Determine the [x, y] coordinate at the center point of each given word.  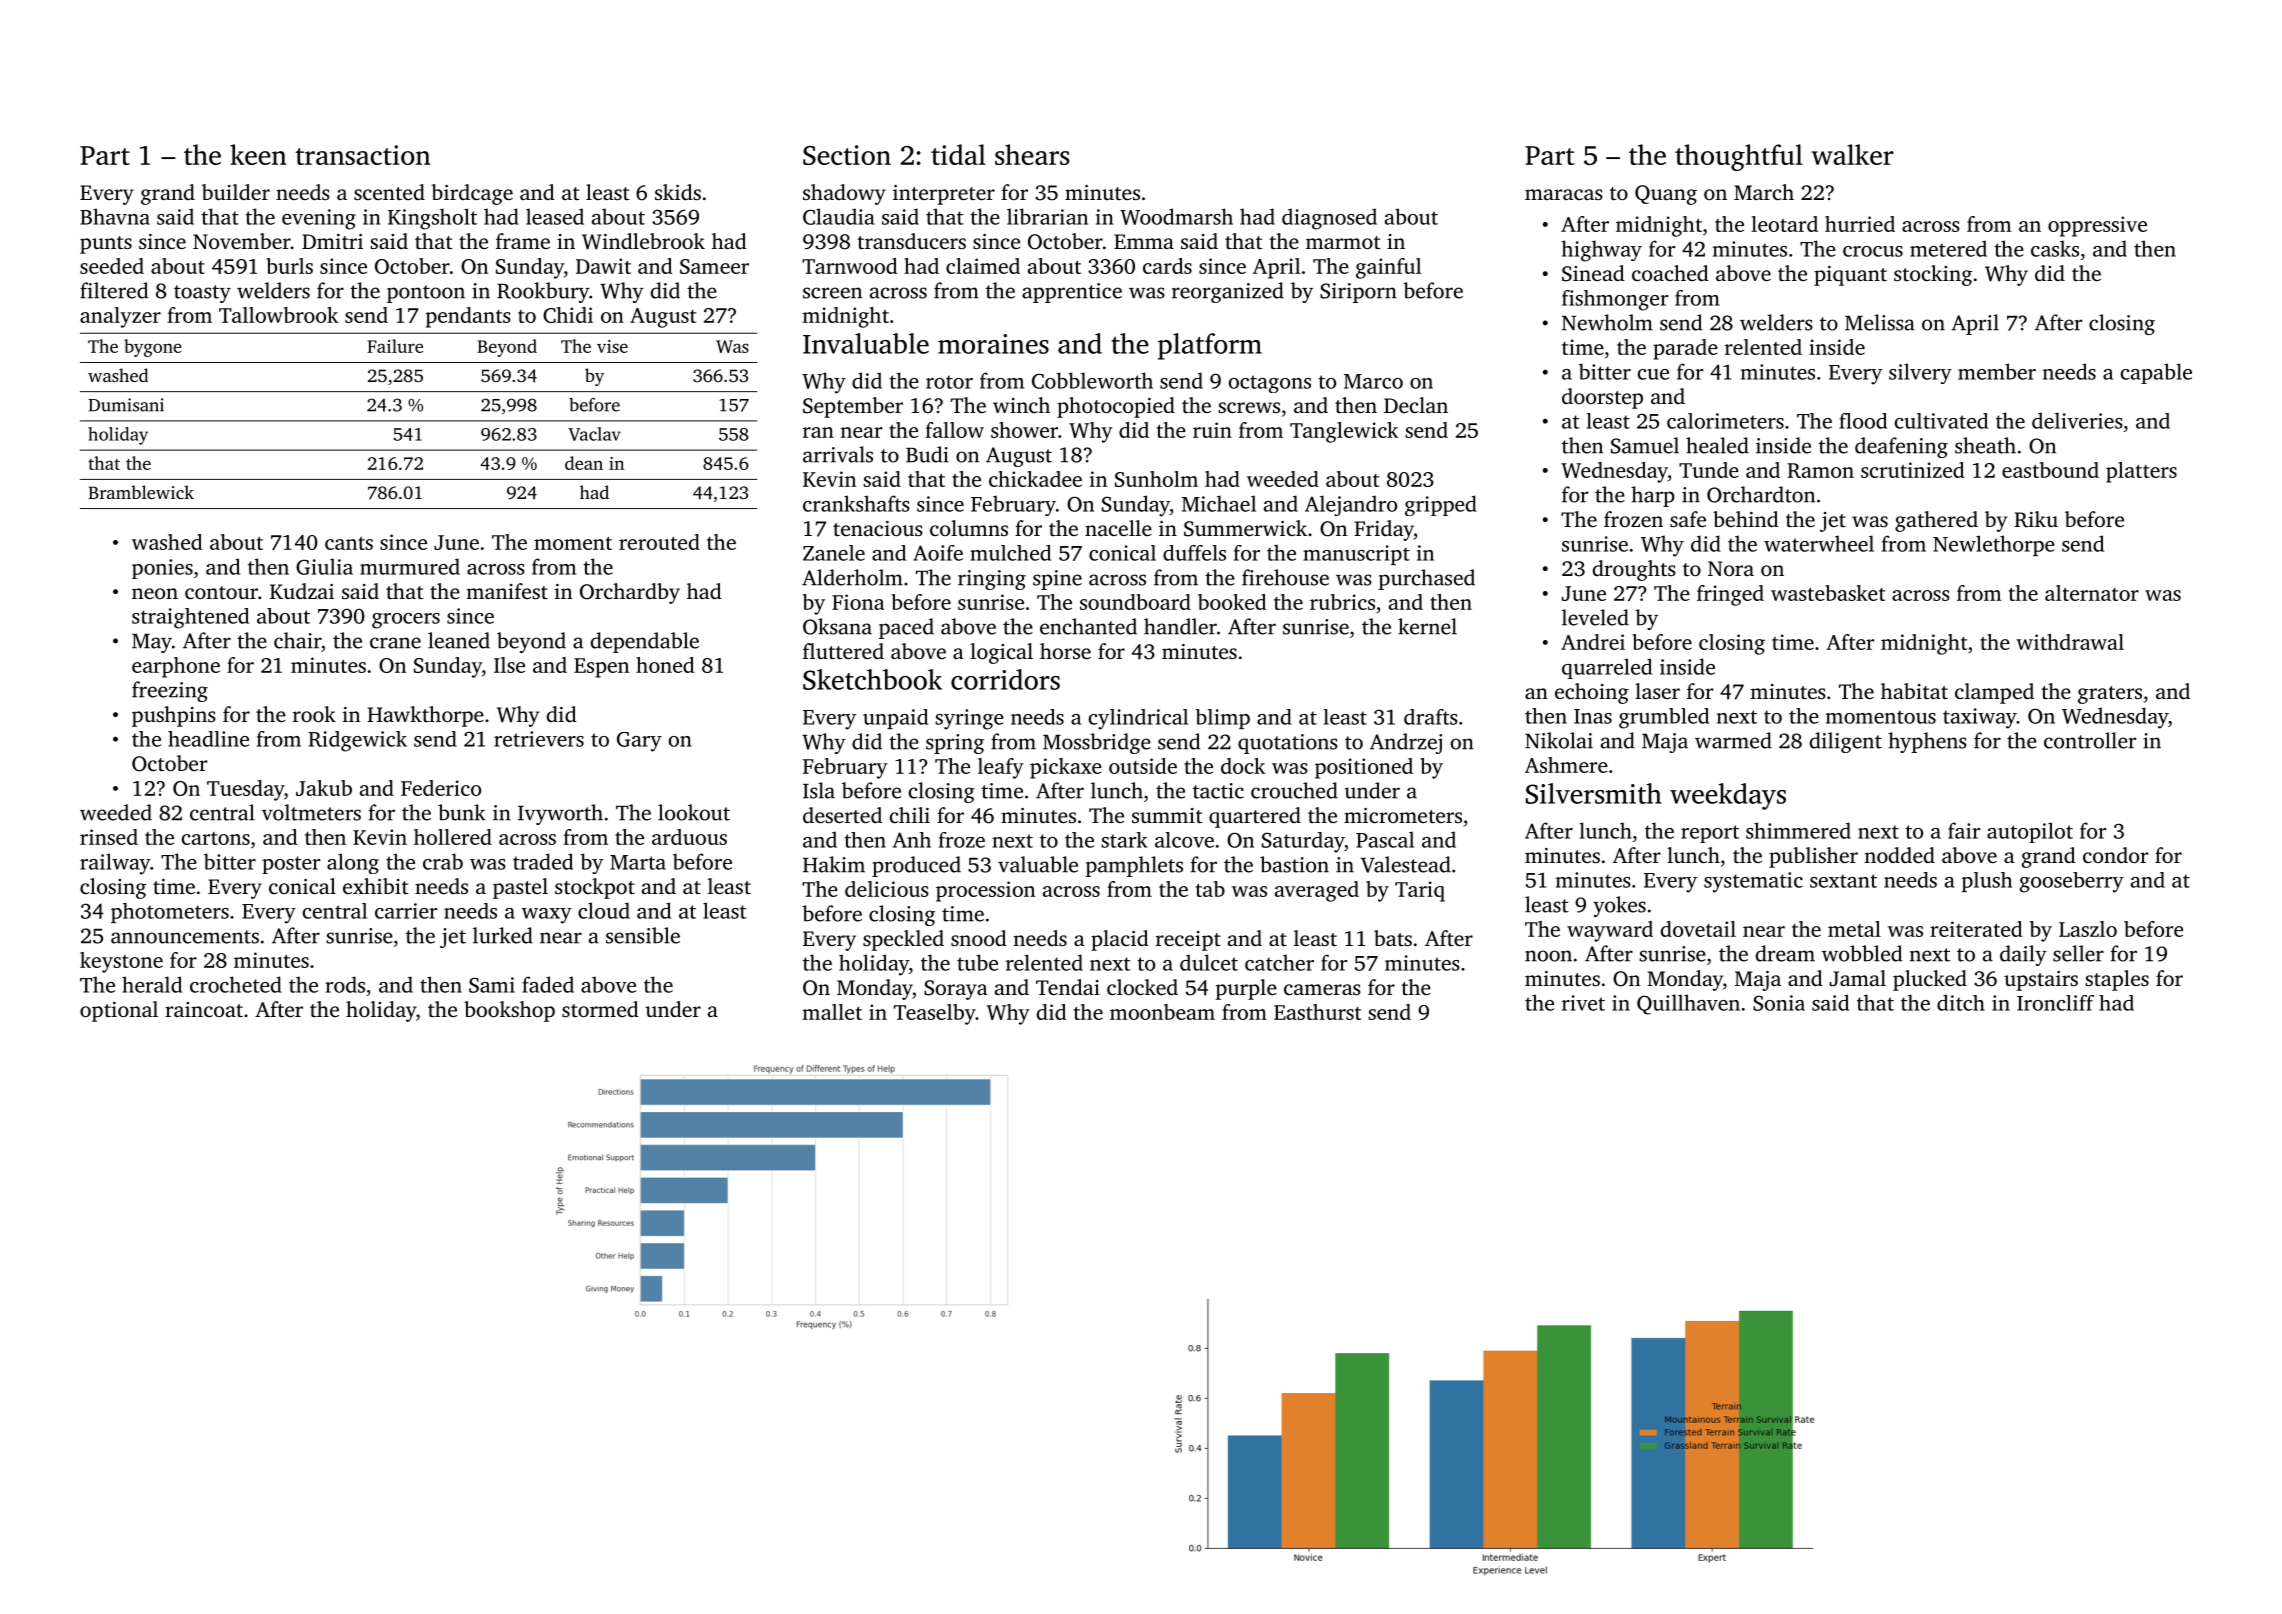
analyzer [120, 317]
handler [1180, 626]
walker [1852, 154]
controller [2090, 740]
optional [119, 1011]
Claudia [839, 216]
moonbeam [1162, 1012]
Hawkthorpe [425, 716]
